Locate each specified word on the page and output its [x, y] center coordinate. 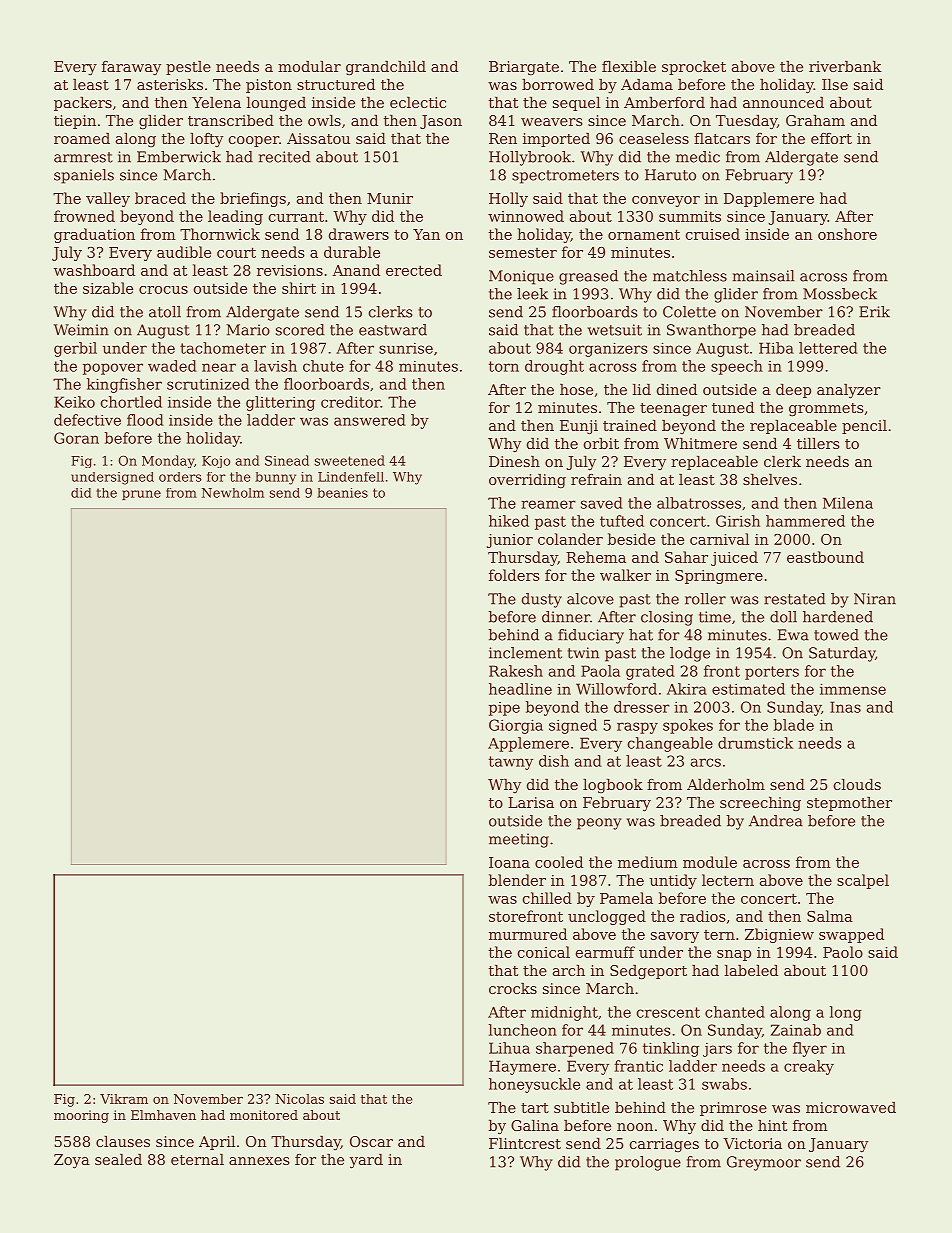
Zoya [72, 1161]
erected [414, 270]
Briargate [524, 68]
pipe [504, 709]
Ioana [509, 862]
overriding [527, 481]
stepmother [849, 804]
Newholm [233, 493]
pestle [188, 68]
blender [517, 880]
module [710, 862]
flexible [629, 66]
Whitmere [700, 443]
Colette [689, 312]
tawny [511, 763]
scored [300, 330]
